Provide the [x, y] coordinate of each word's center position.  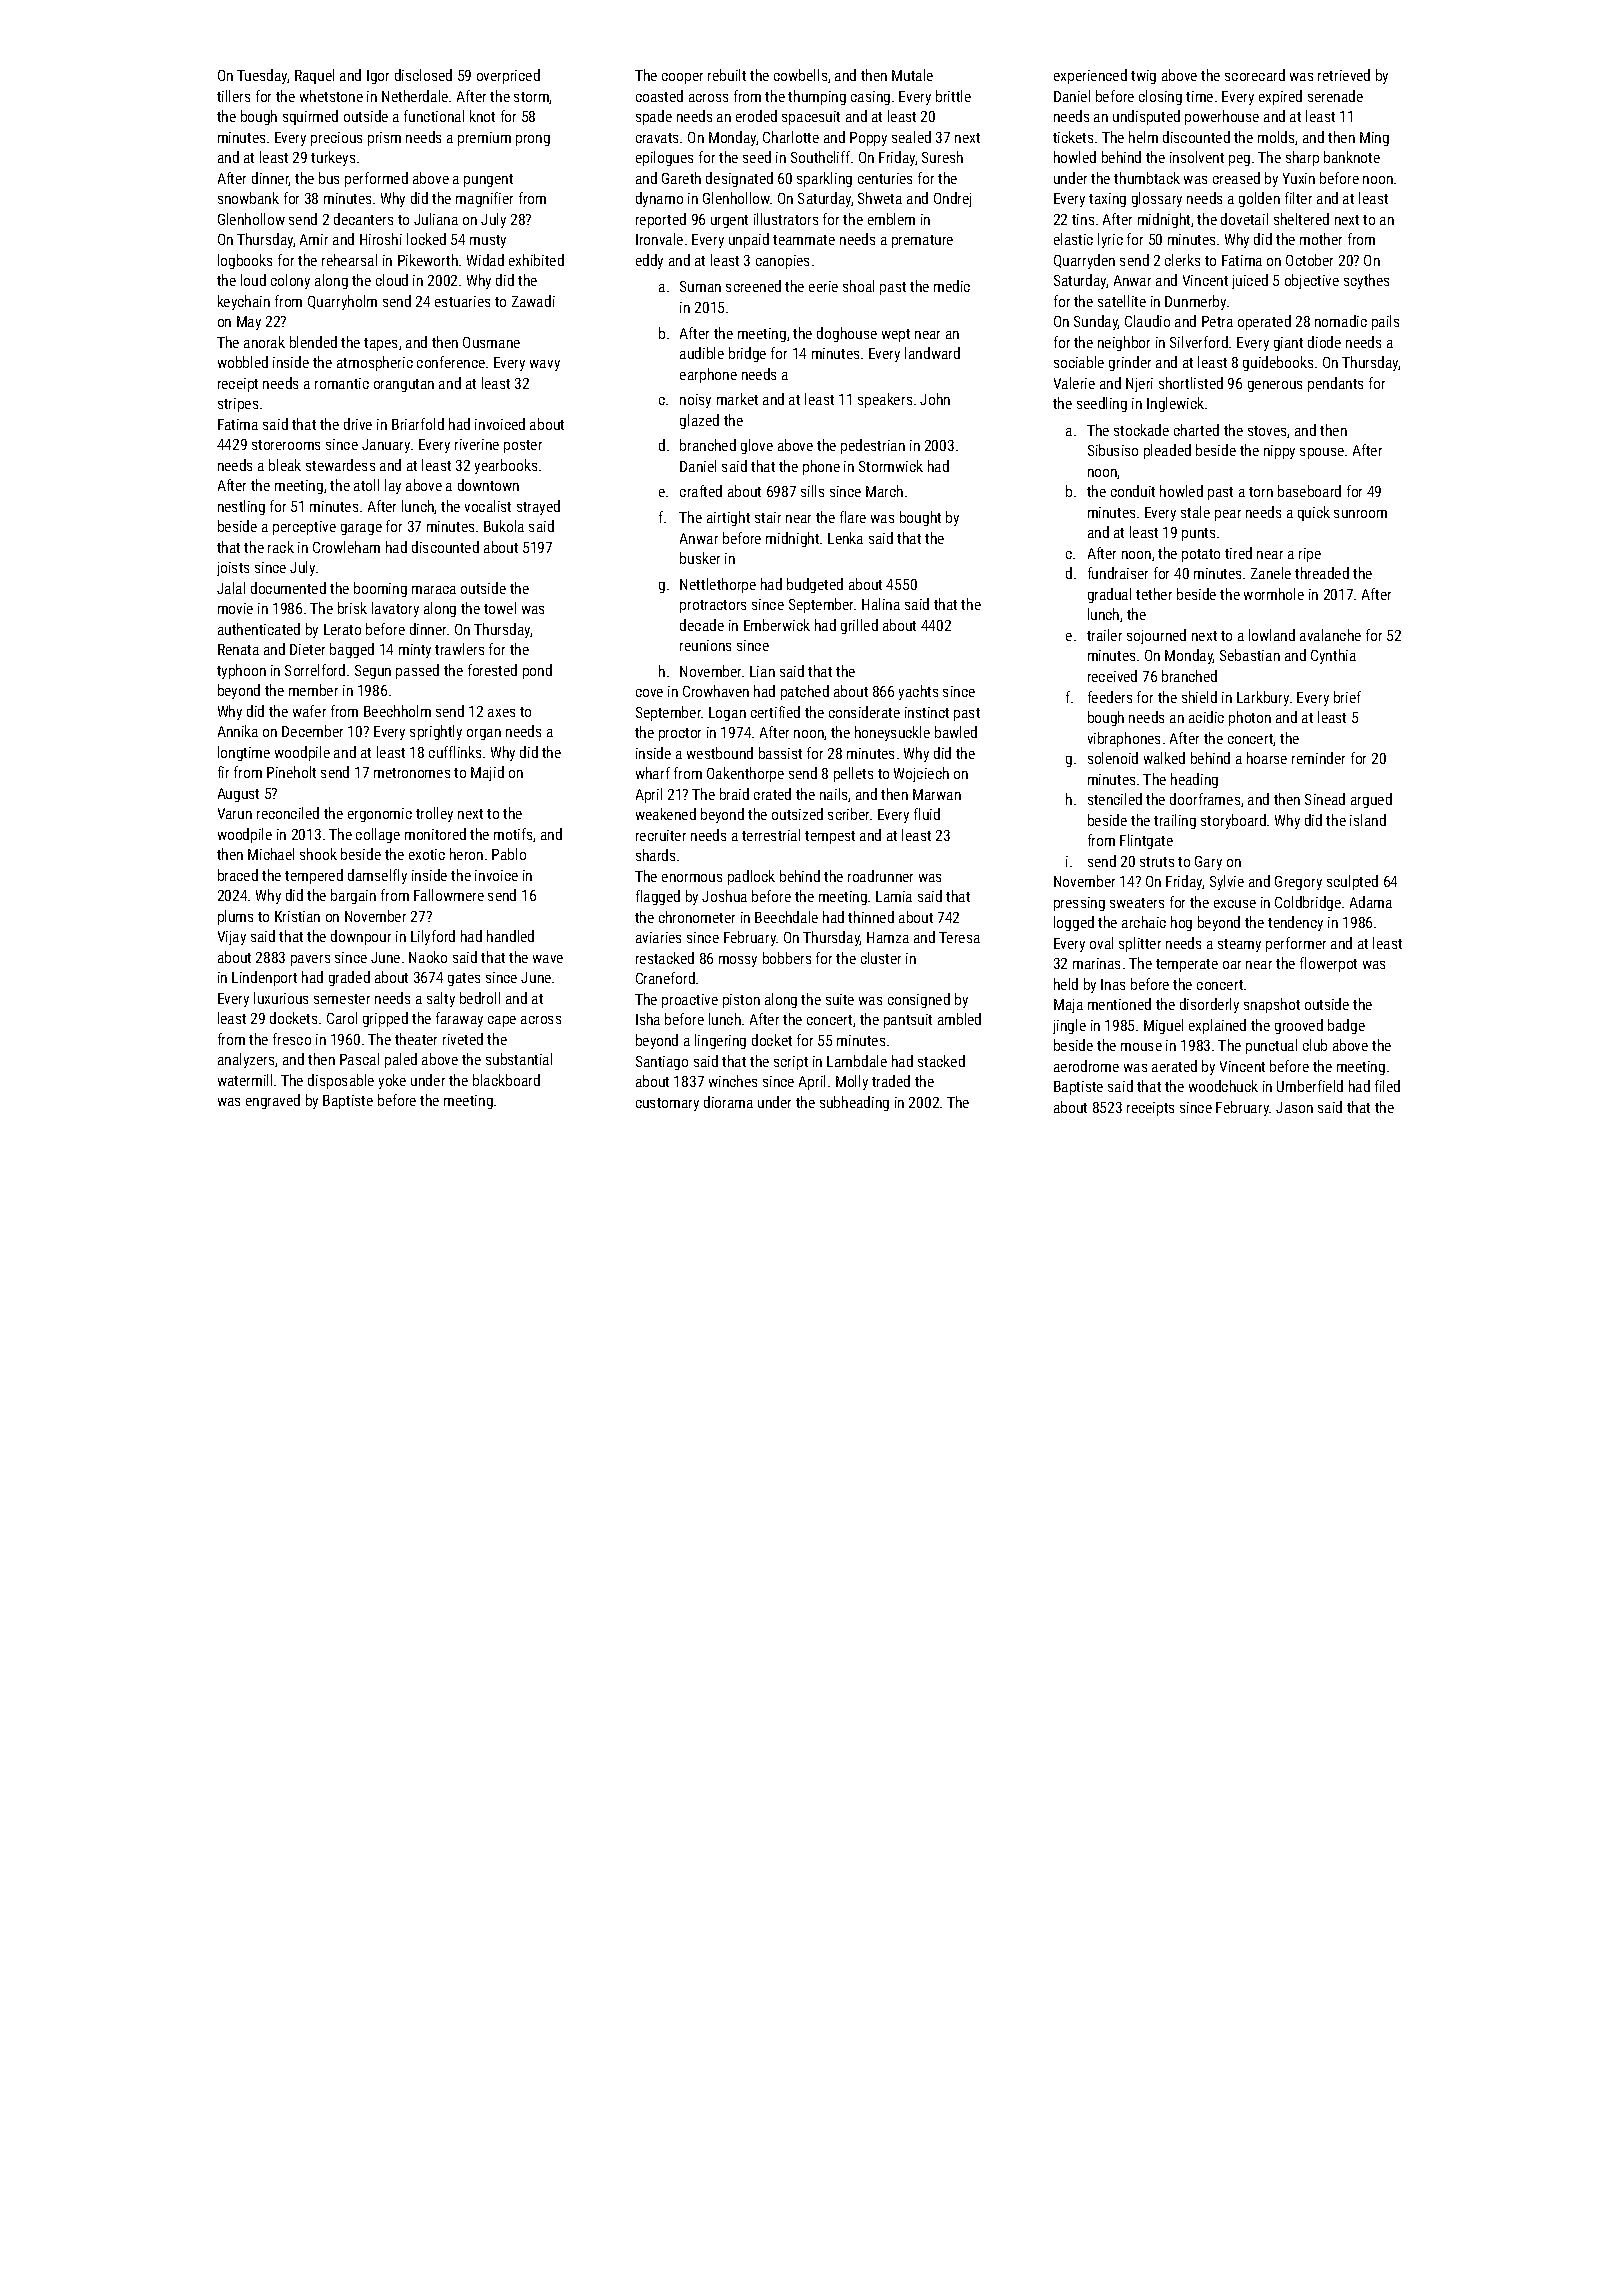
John [935, 399]
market [737, 399]
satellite [1122, 301]
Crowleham [346, 547]
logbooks [245, 261]
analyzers [246, 1060]
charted [1196, 430]
